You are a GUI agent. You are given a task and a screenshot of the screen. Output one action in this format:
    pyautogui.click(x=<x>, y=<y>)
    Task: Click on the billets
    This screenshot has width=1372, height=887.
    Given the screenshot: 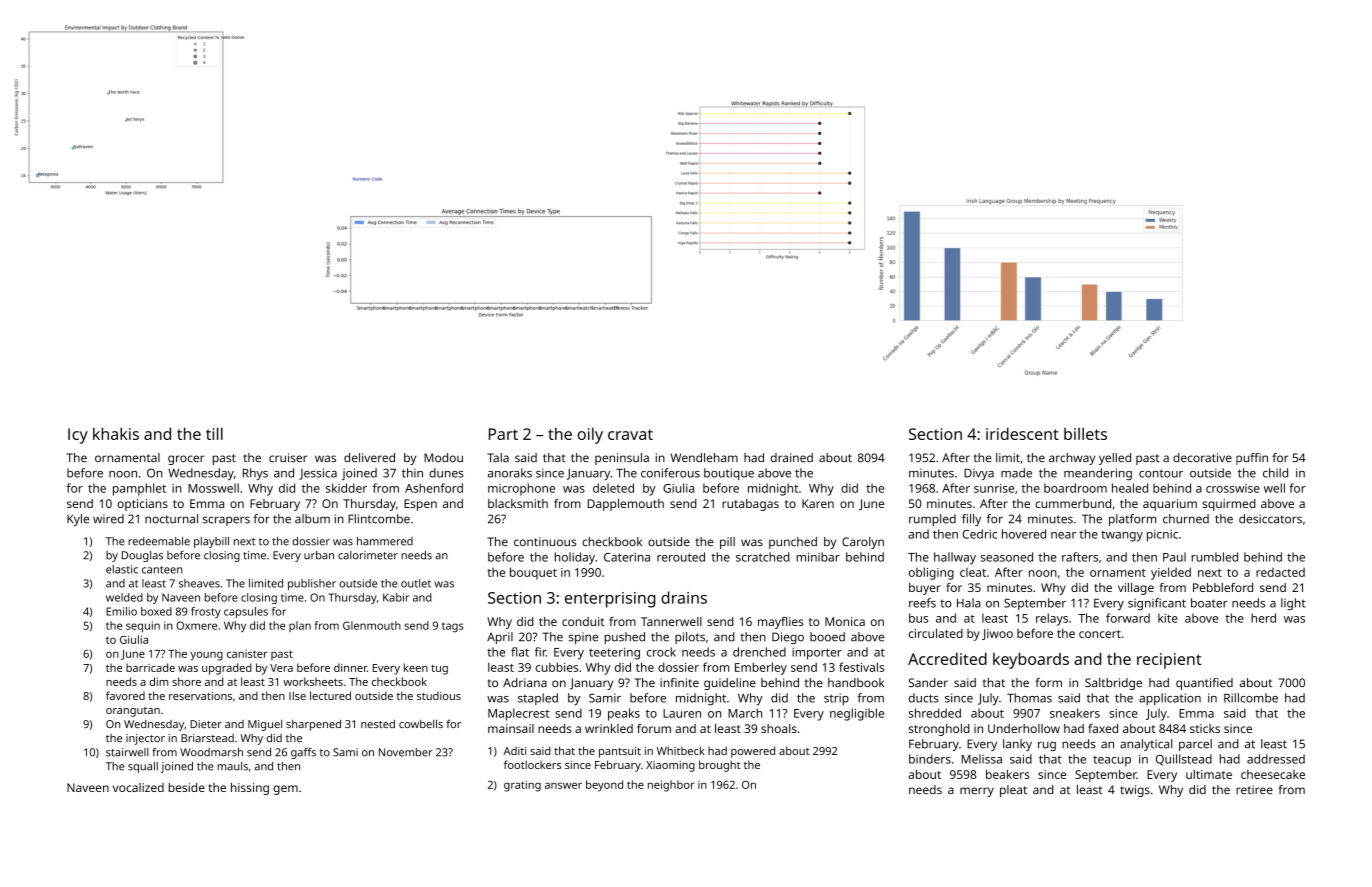 What is the action you would take?
    pyautogui.click(x=1085, y=433)
